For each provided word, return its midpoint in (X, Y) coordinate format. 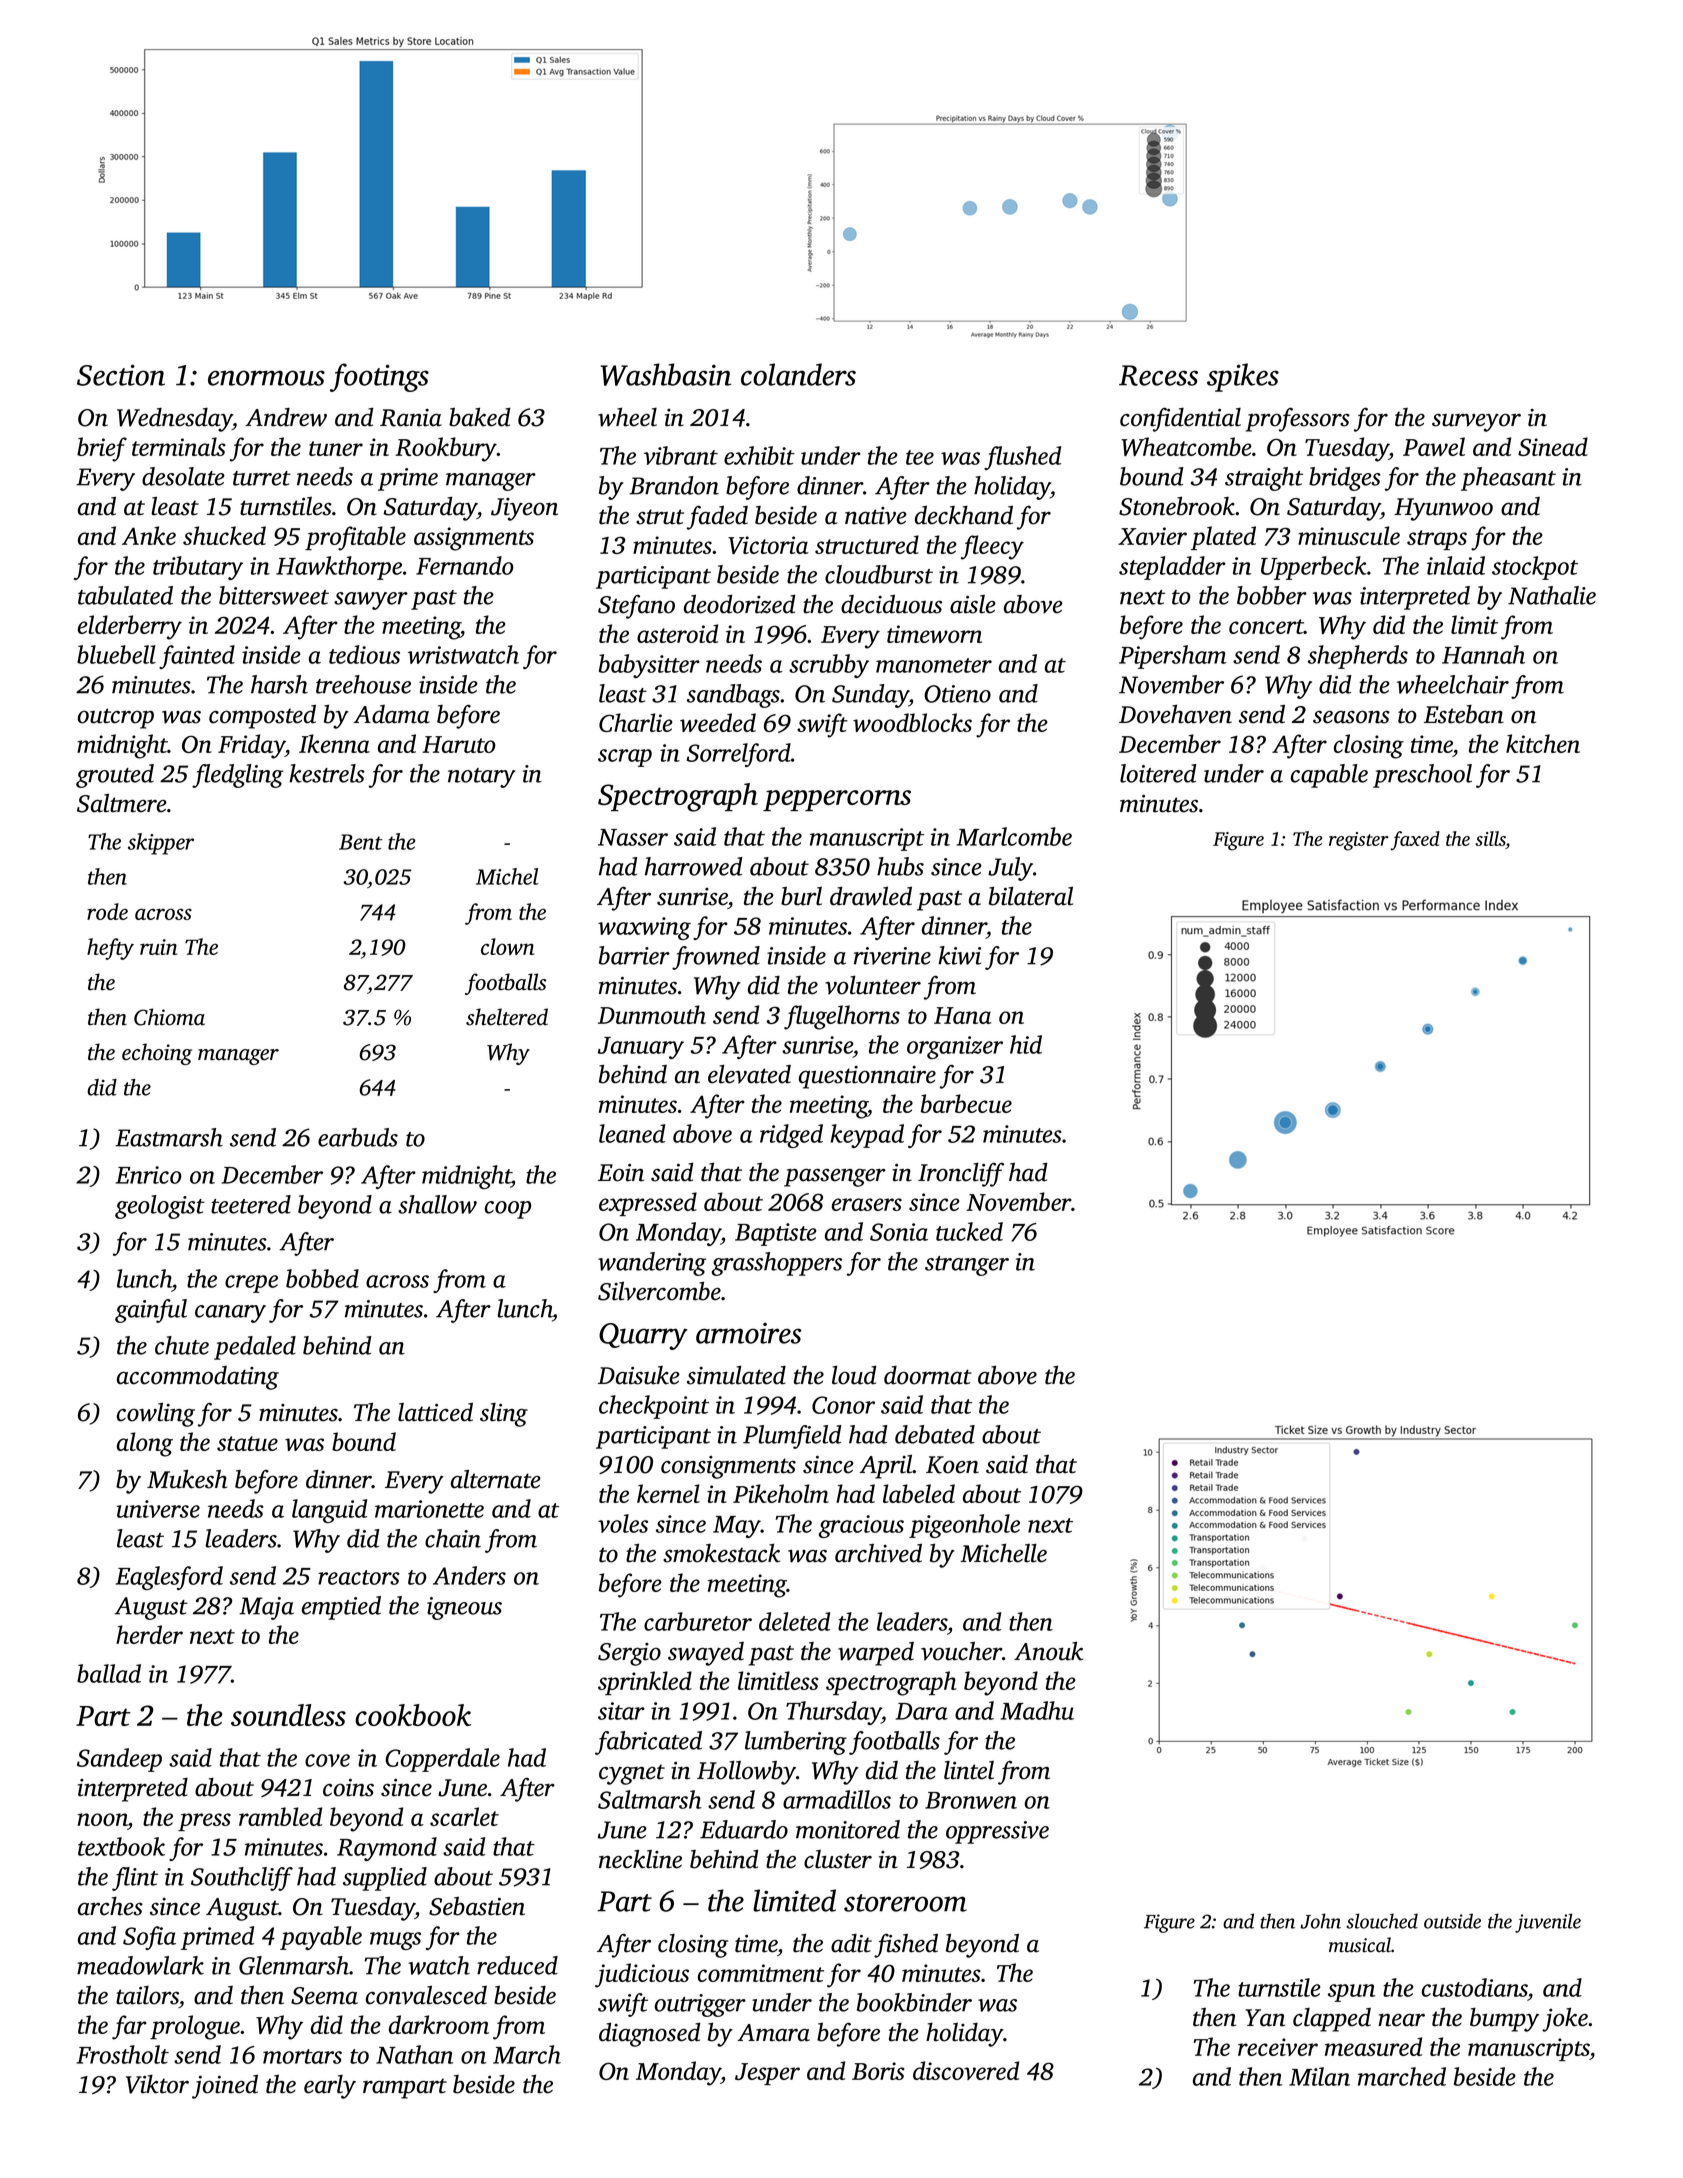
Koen (952, 1465)
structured (867, 544)
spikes (1243, 377)
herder (149, 1634)
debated (935, 1434)
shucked (224, 535)
